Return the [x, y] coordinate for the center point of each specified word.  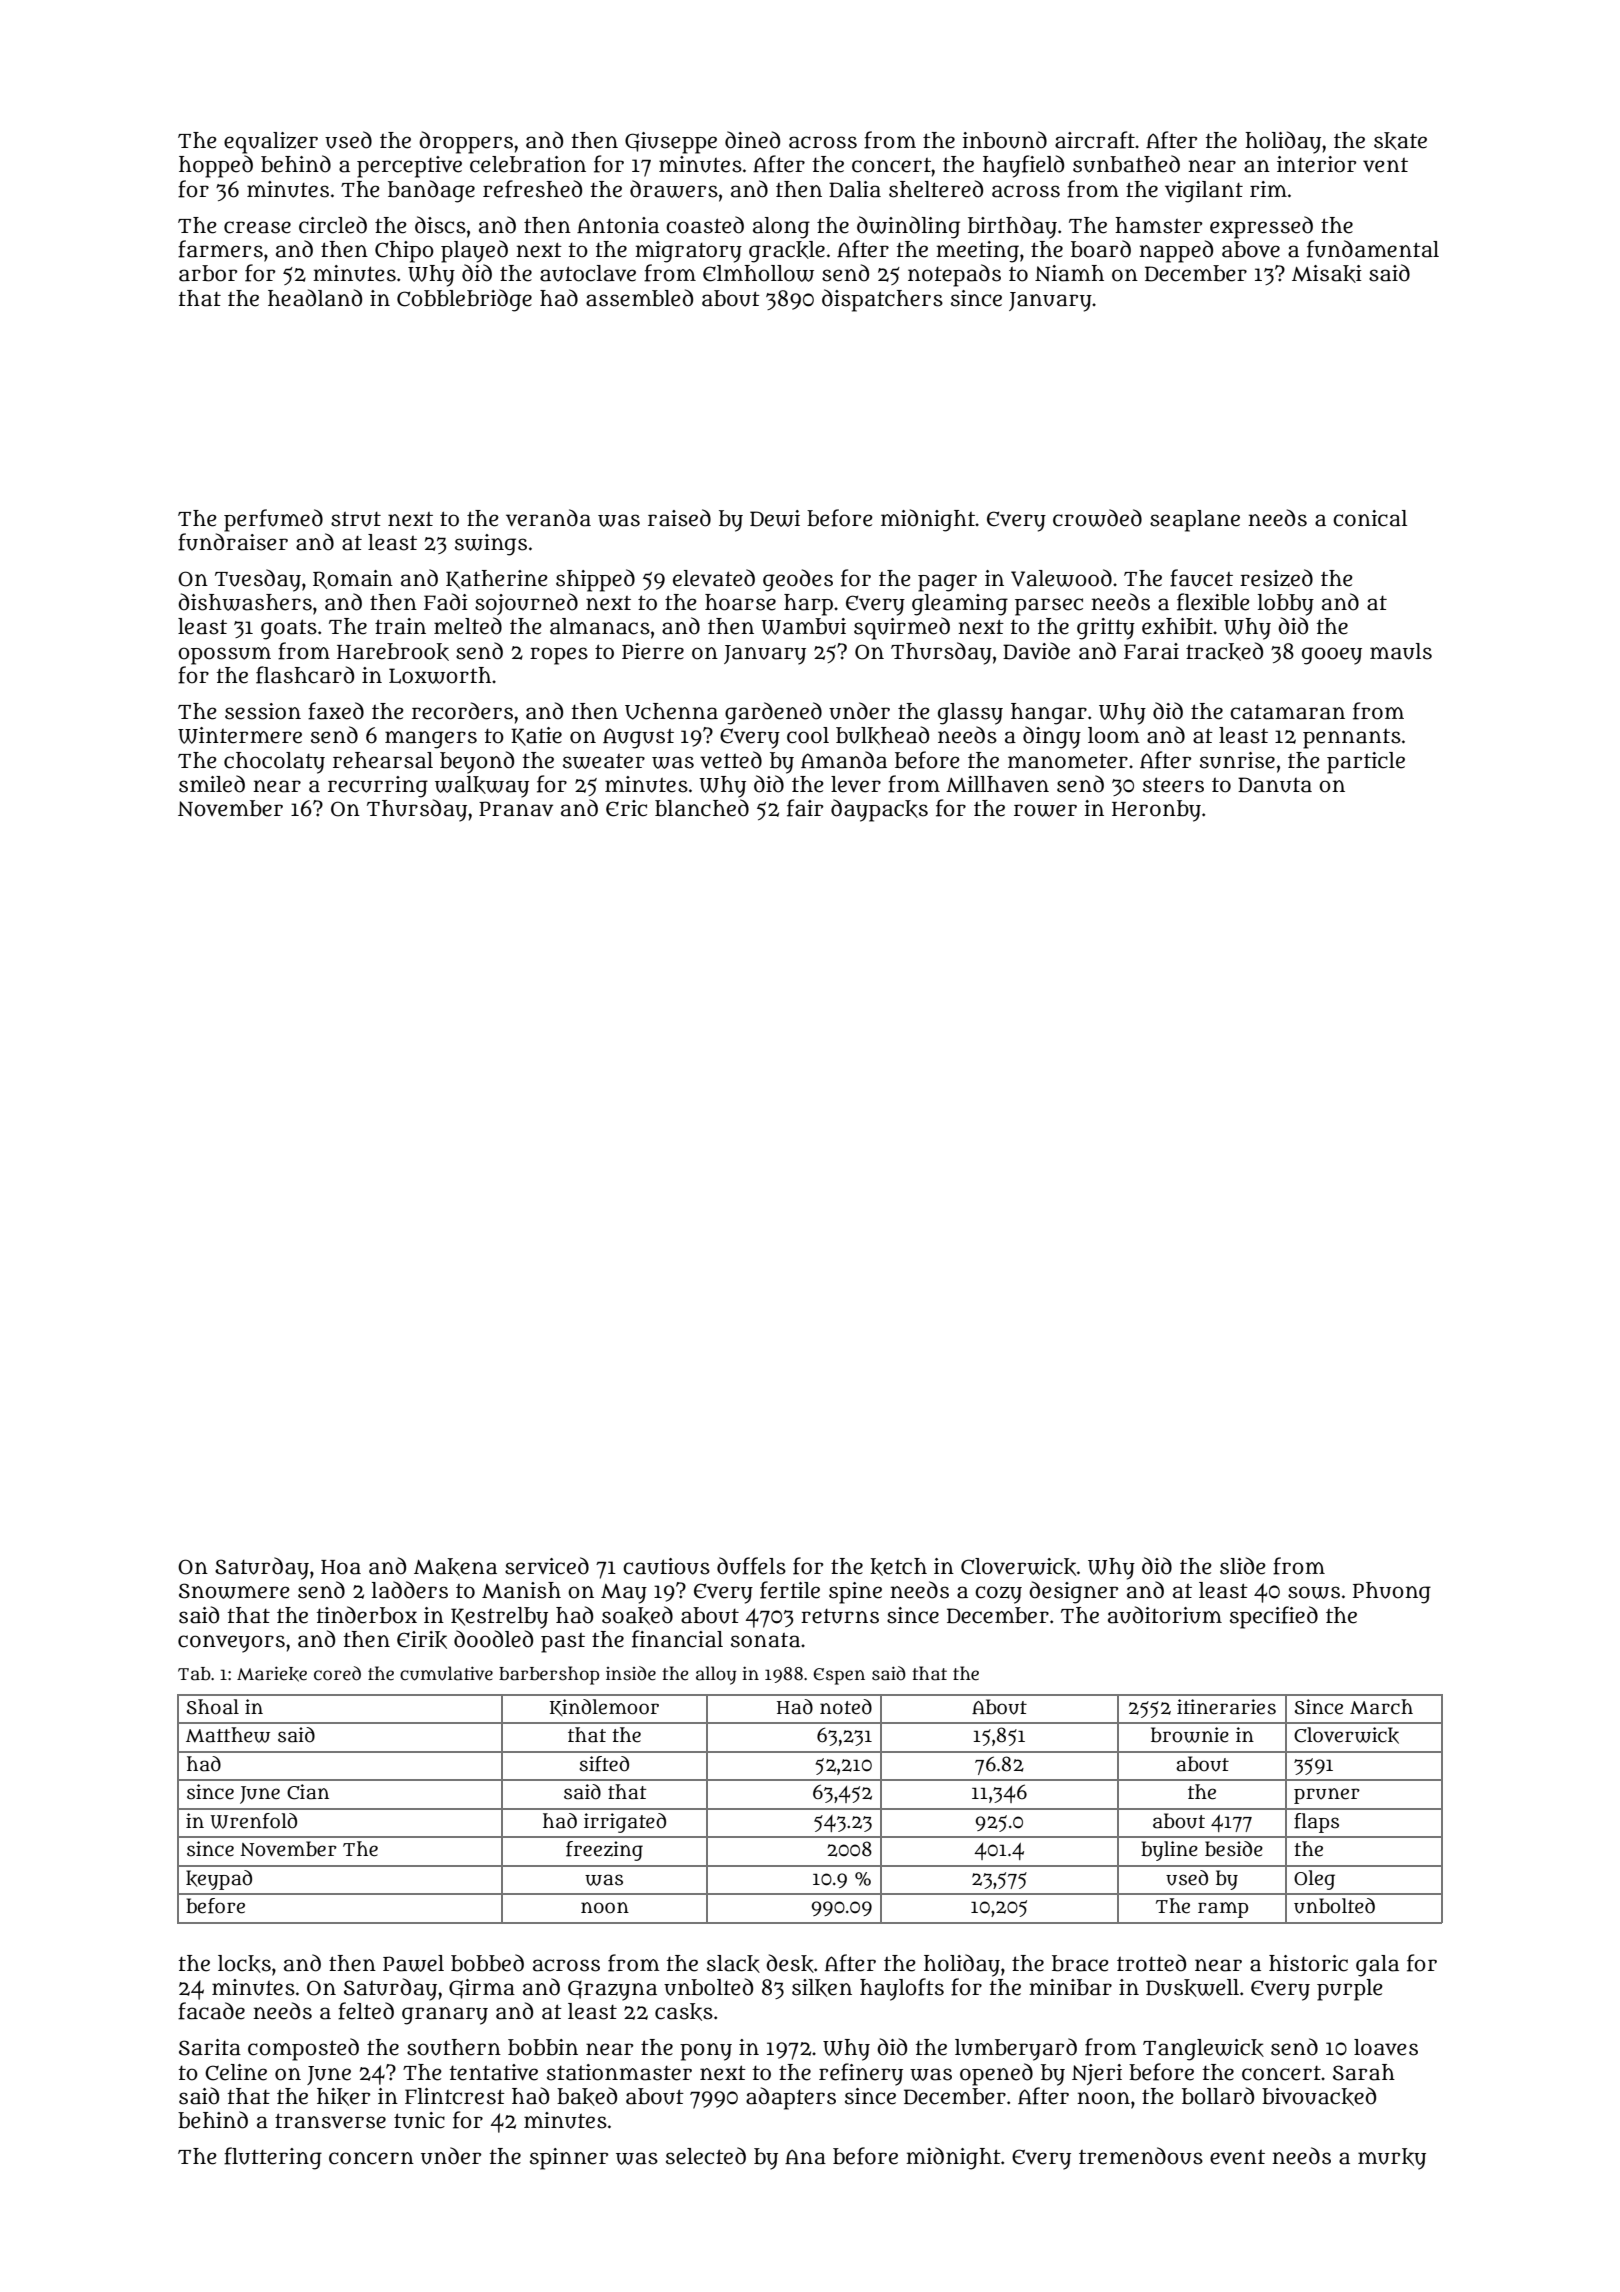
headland [315, 298]
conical [1370, 518]
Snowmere [234, 1591]
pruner [1327, 1796]
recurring [378, 787]
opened [996, 2074]
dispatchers [882, 300]
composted [303, 2049]
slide [1243, 1566]
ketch [898, 1567]
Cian [308, 1792]
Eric [626, 808]
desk [790, 1963]
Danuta [1275, 785]
